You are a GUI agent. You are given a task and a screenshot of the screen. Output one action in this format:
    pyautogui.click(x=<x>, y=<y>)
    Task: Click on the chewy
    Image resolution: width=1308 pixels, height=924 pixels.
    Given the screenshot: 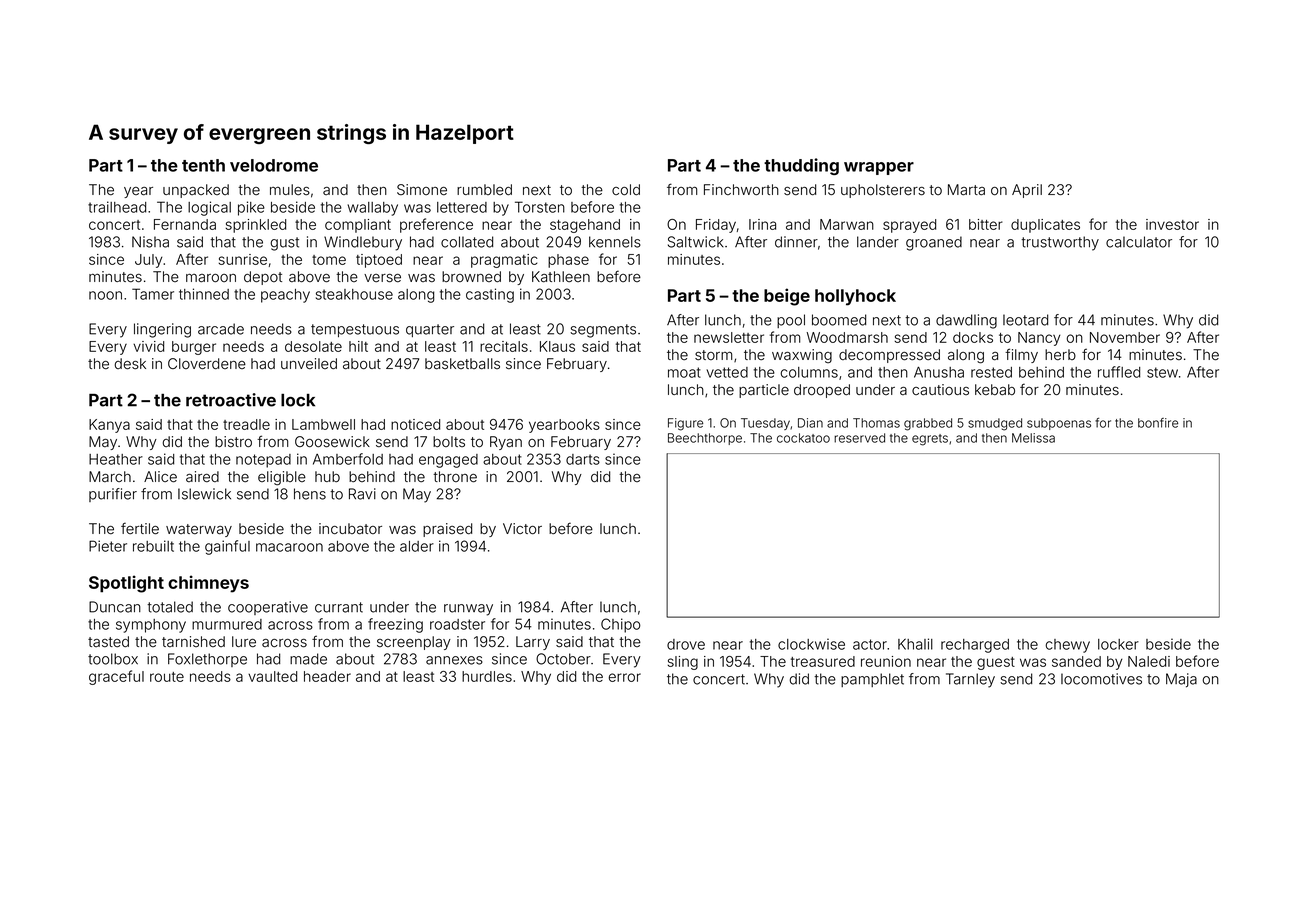 What is the action you would take?
    pyautogui.click(x=1067, y=646)
